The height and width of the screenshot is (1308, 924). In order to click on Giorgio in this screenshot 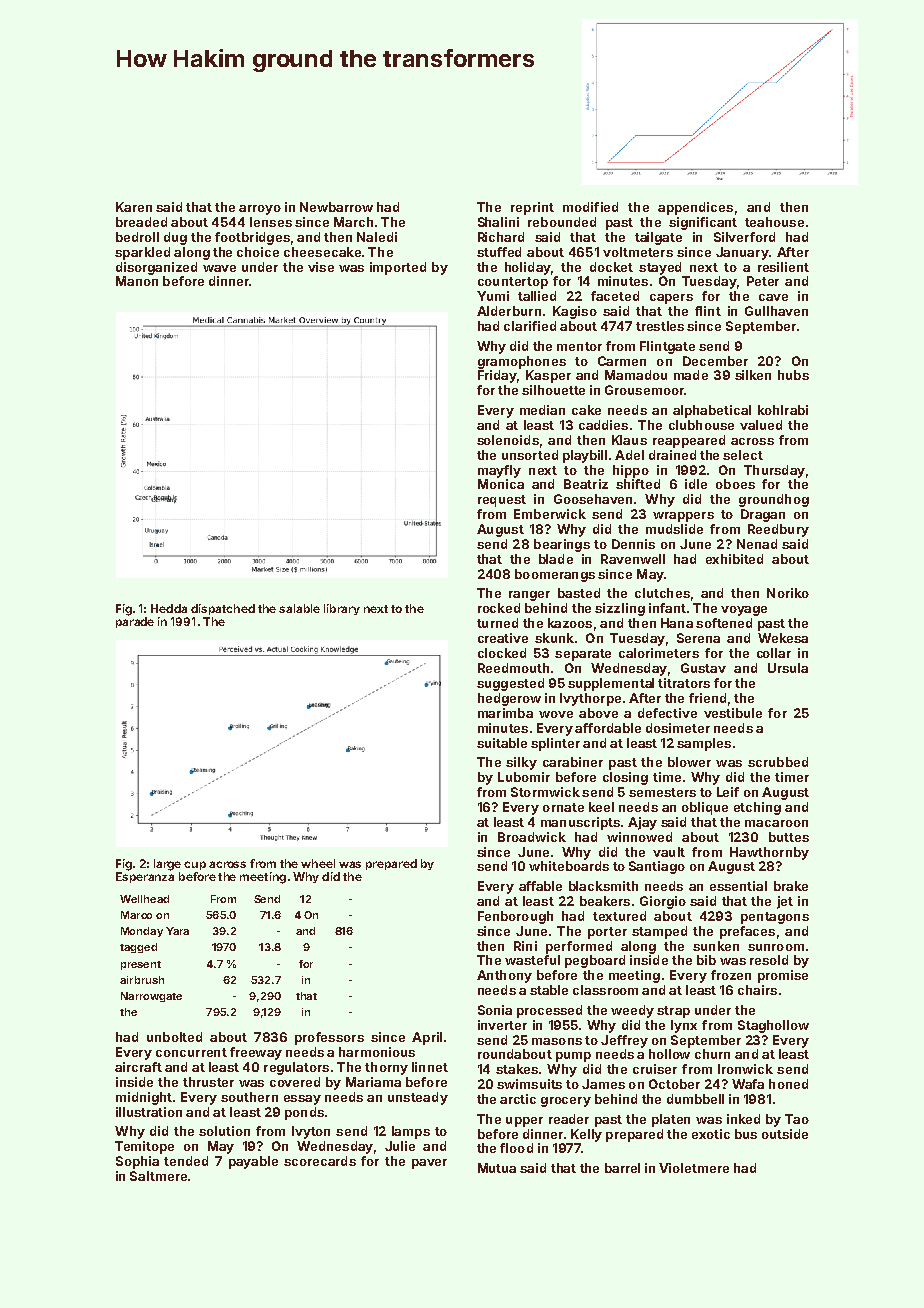, I will do `click(663, 902)`.
